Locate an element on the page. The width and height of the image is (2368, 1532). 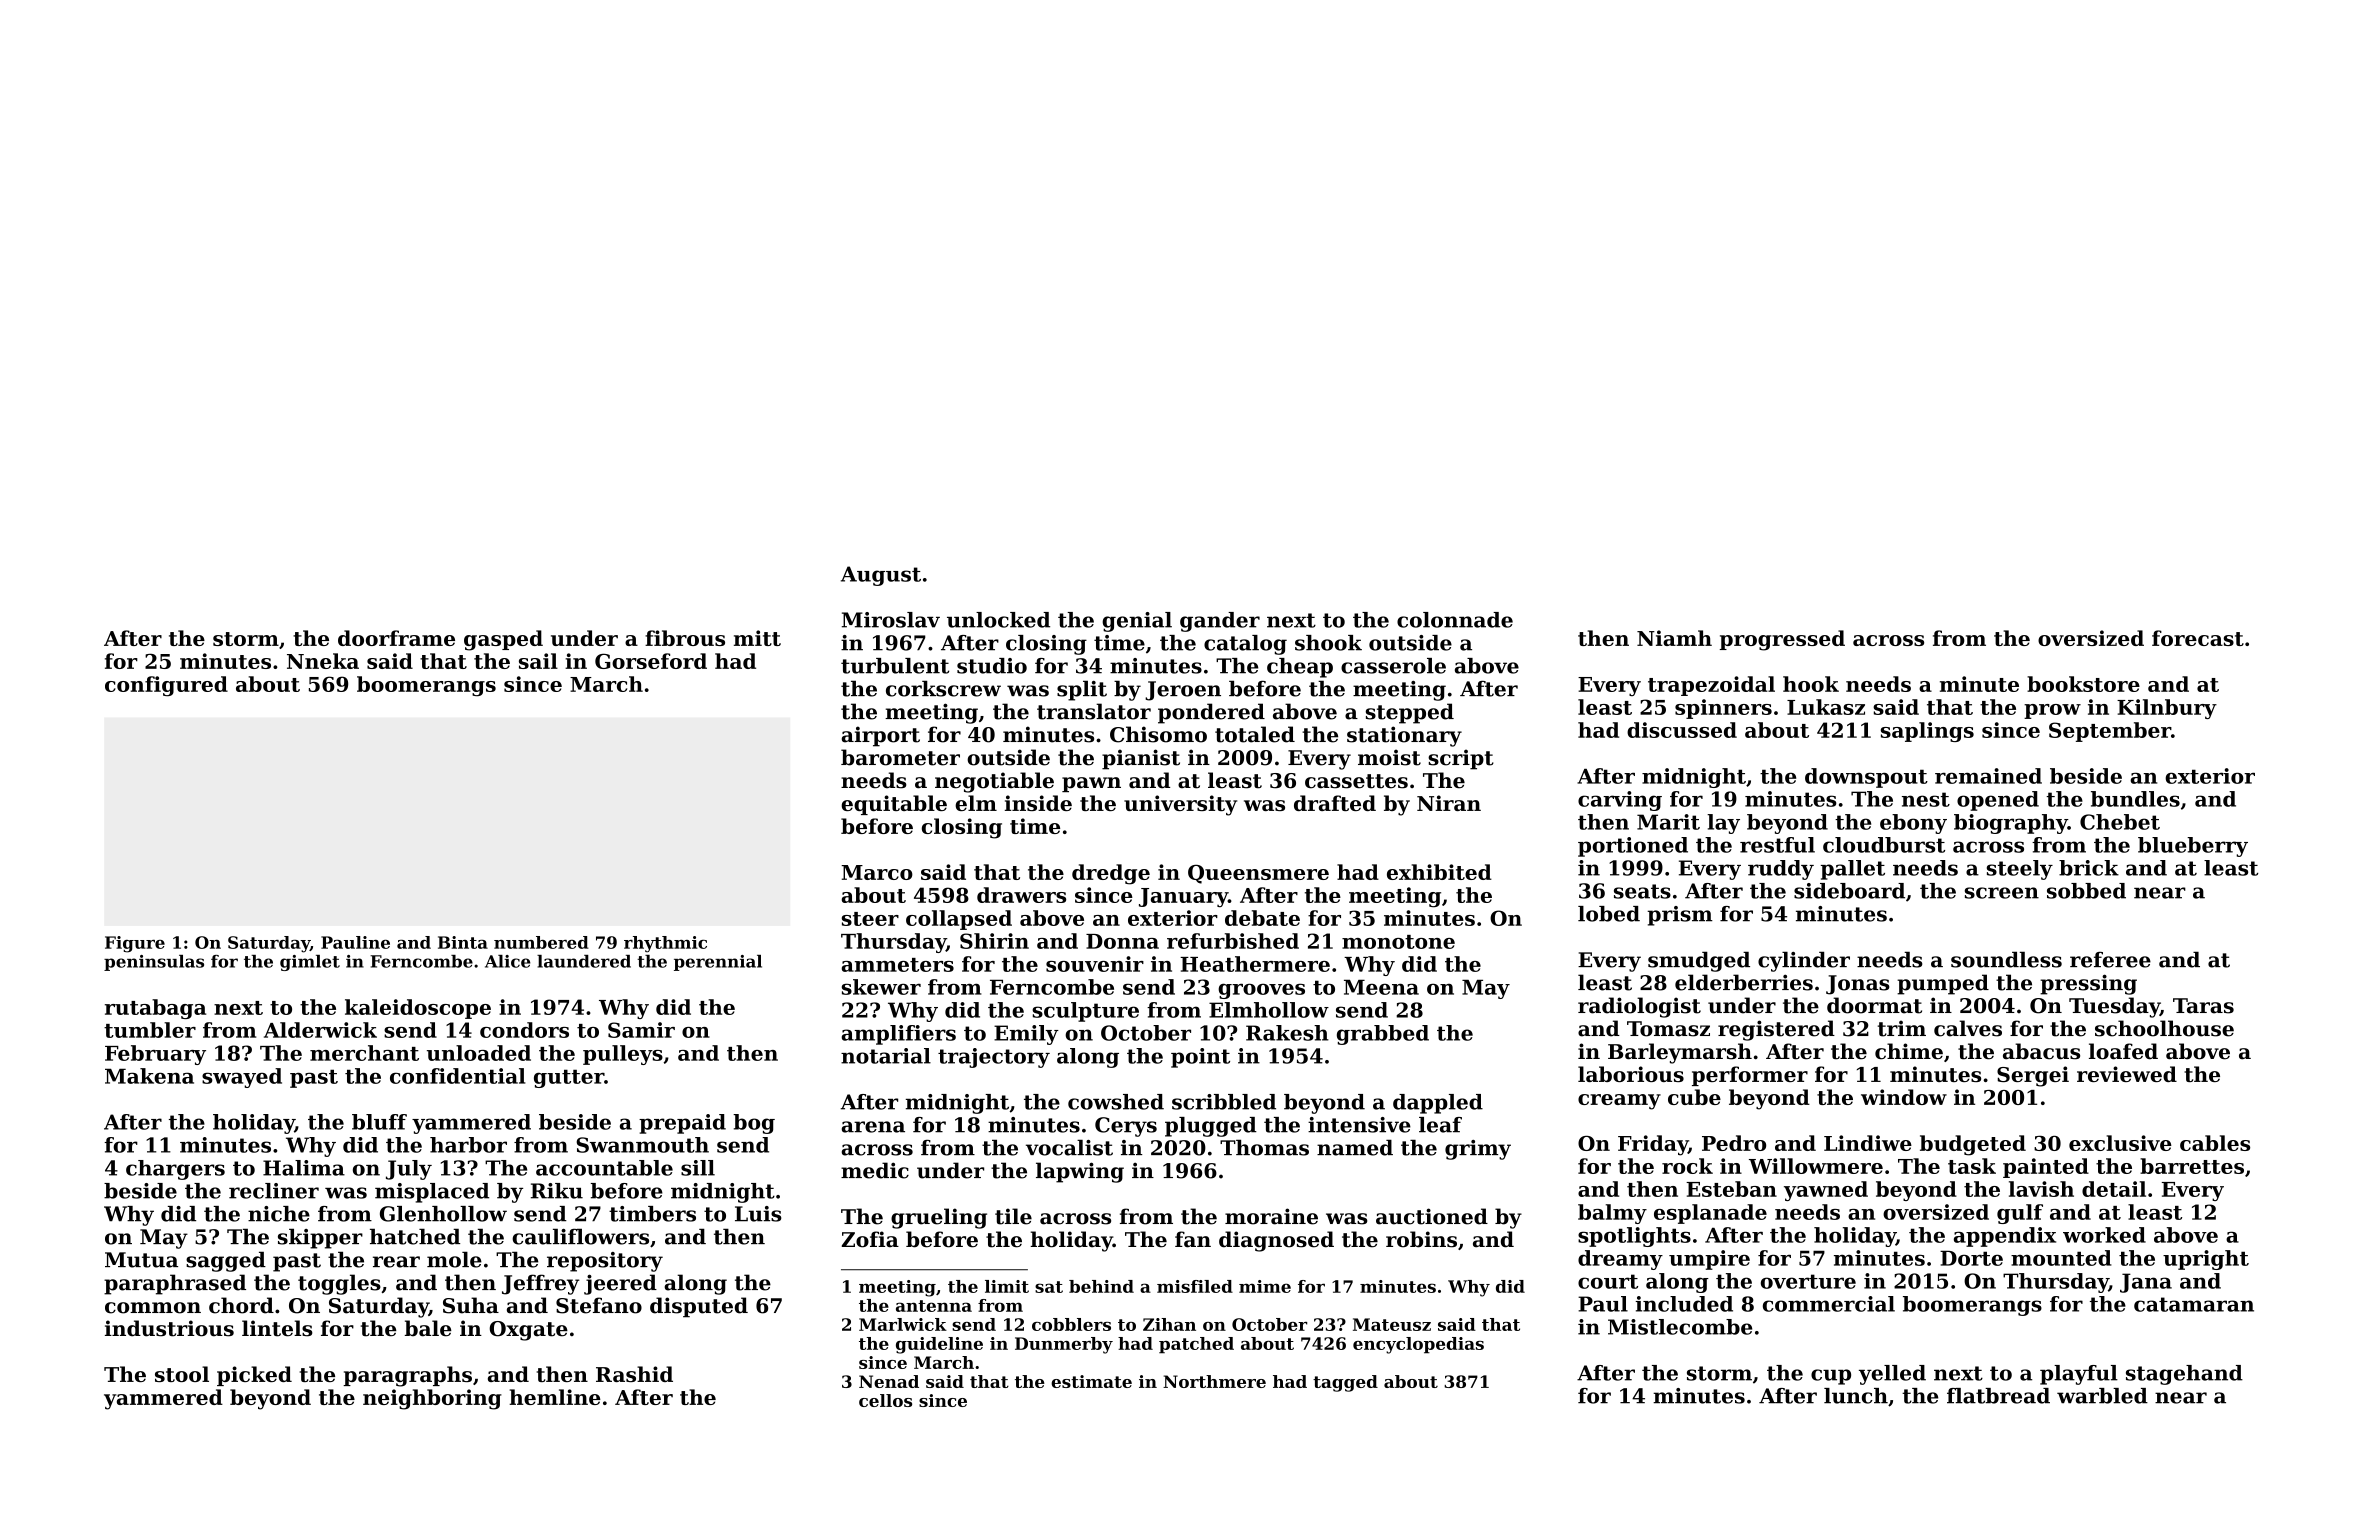
reviewed is located at coordinates (2127, 1074).
